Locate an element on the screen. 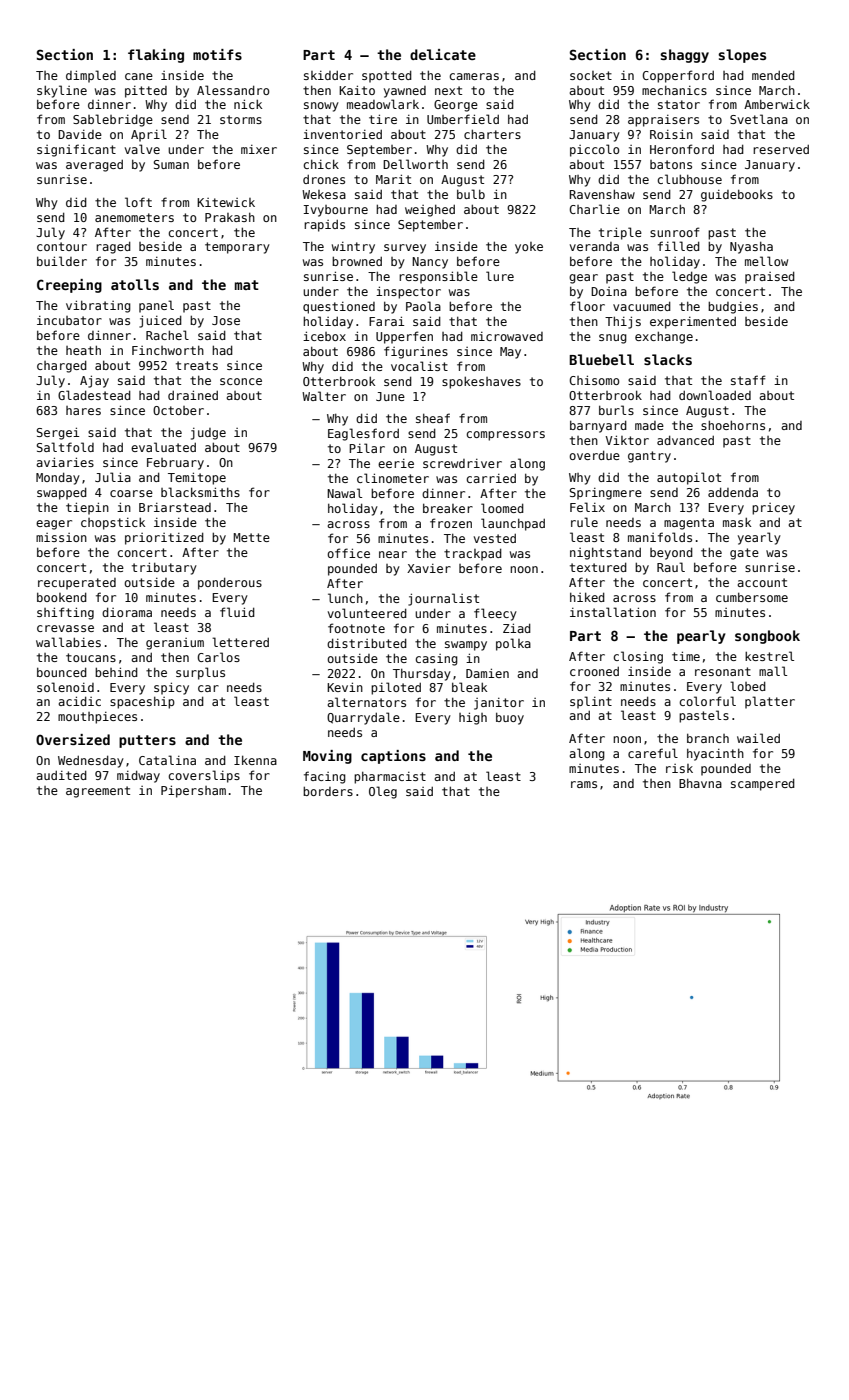  gantry is located at coordinates (649, 457).
